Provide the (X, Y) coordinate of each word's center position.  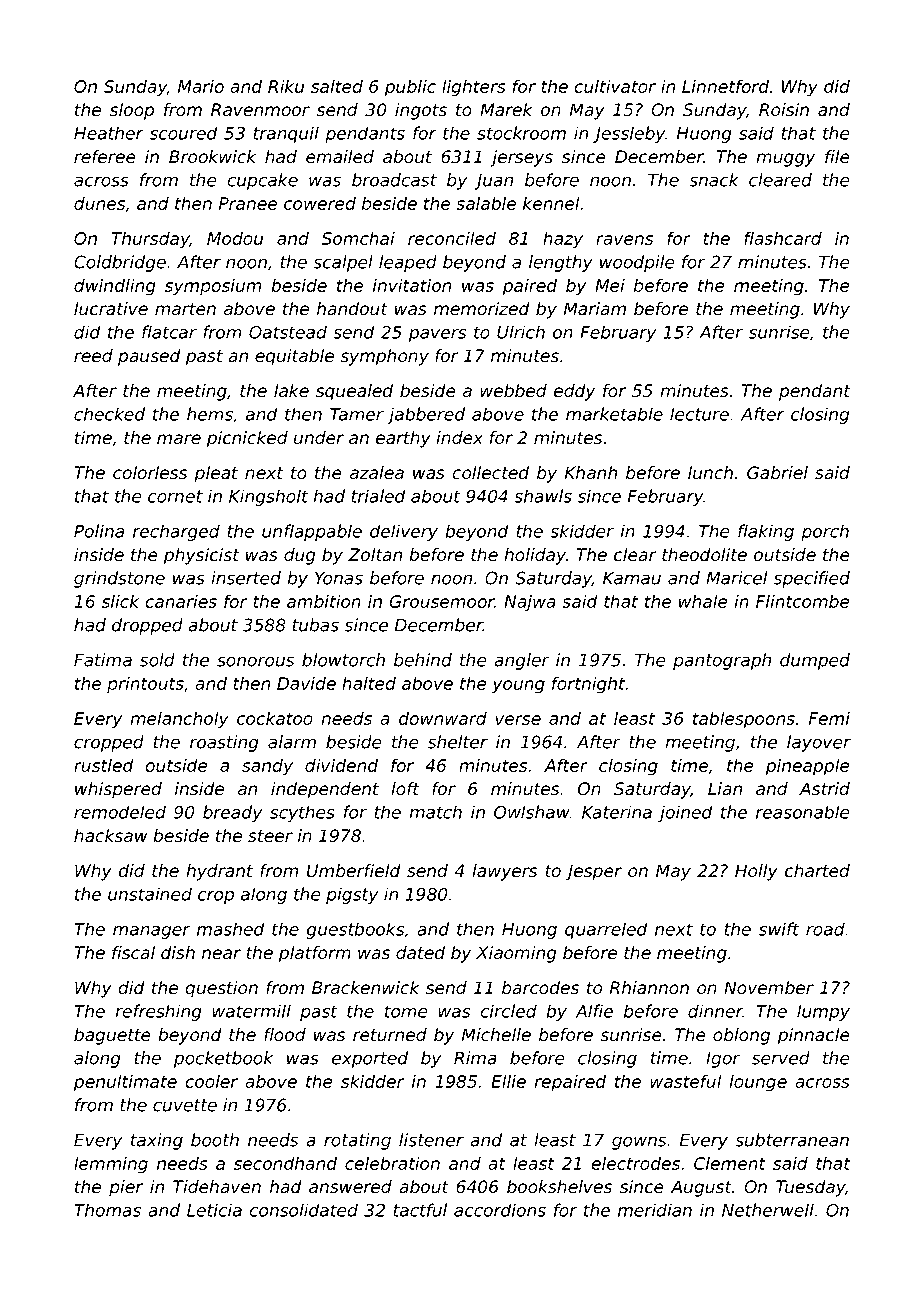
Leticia (214, 1210)
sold (157, 660)
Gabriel (777, 473)
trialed (378, 496)
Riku (286, 86)
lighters (474, 88)
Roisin (784, 110)
